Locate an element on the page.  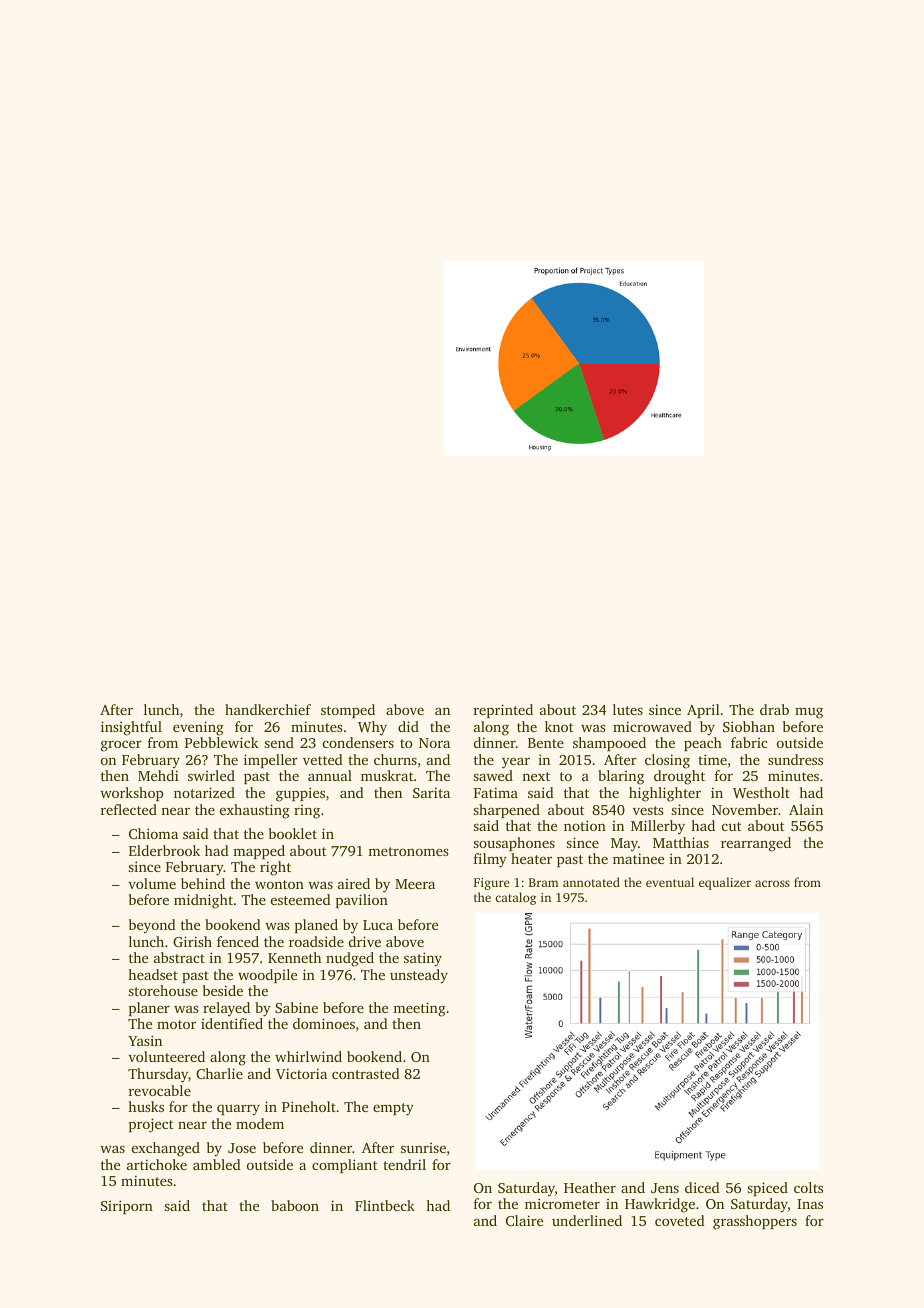
Bente is located at coordinates (546, 743).
